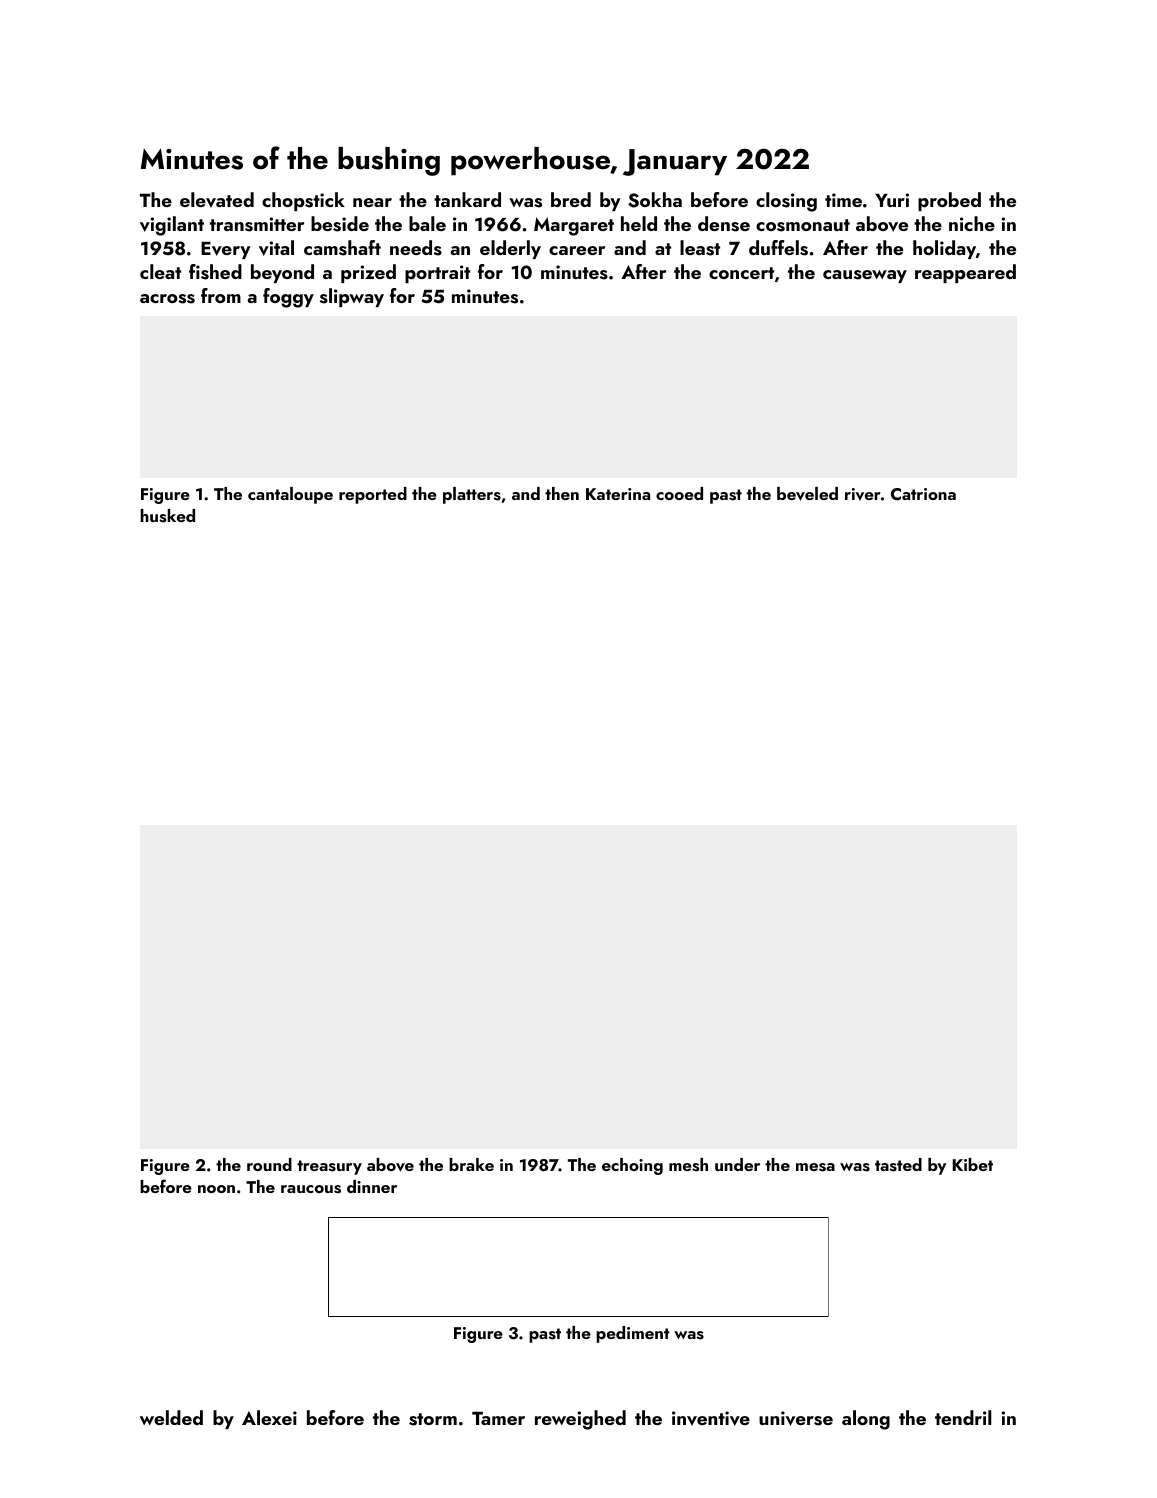 Image resolution: width=1157 pixels, height=1498 pixels. Describe the element at coordinates (471, 1164) in the image. I see `brake` at that location.
